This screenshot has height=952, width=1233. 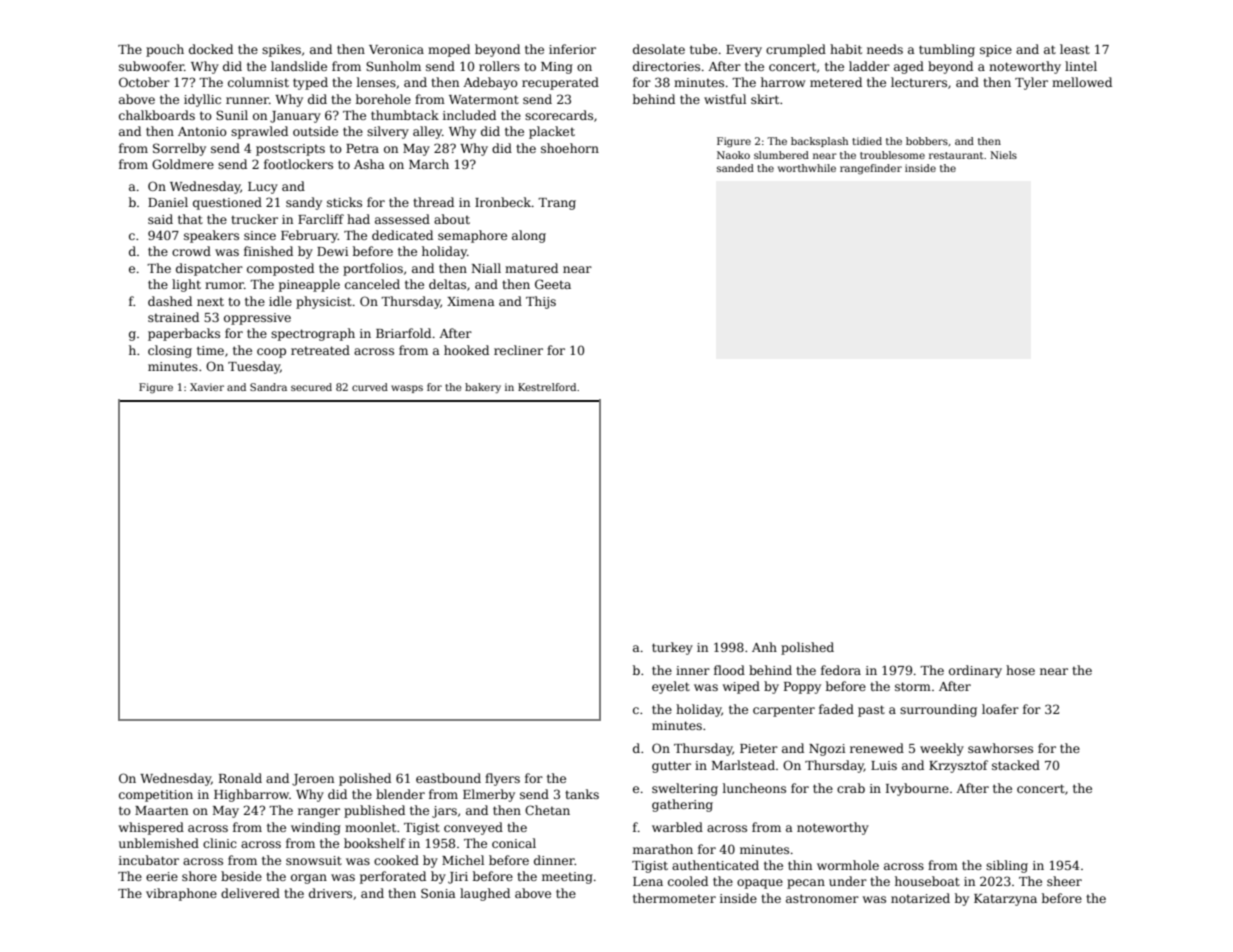 I want to click on crowd, so click(x=191, y=251).
